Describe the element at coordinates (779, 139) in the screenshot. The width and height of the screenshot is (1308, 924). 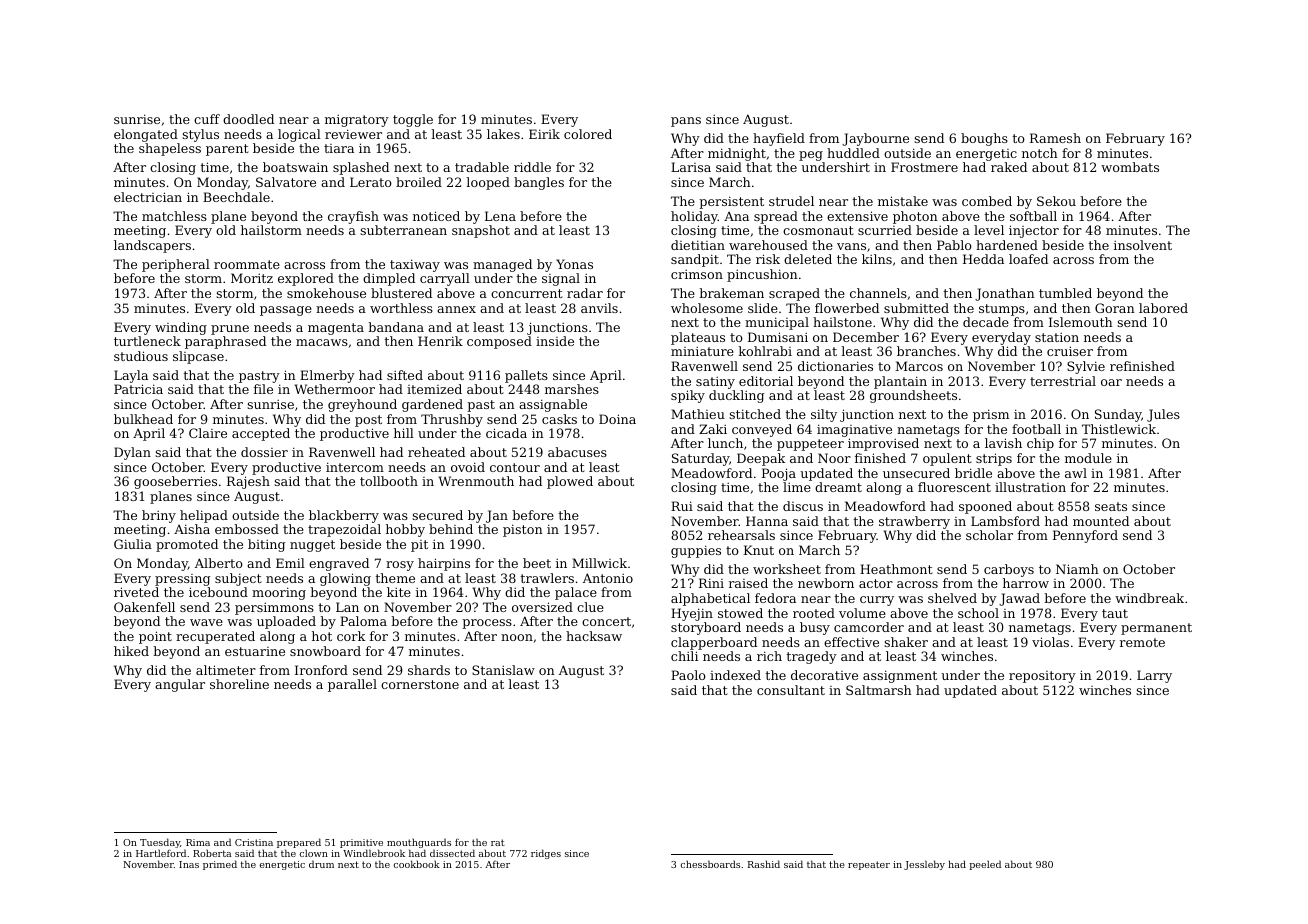
I see `hayfield` at that location.
